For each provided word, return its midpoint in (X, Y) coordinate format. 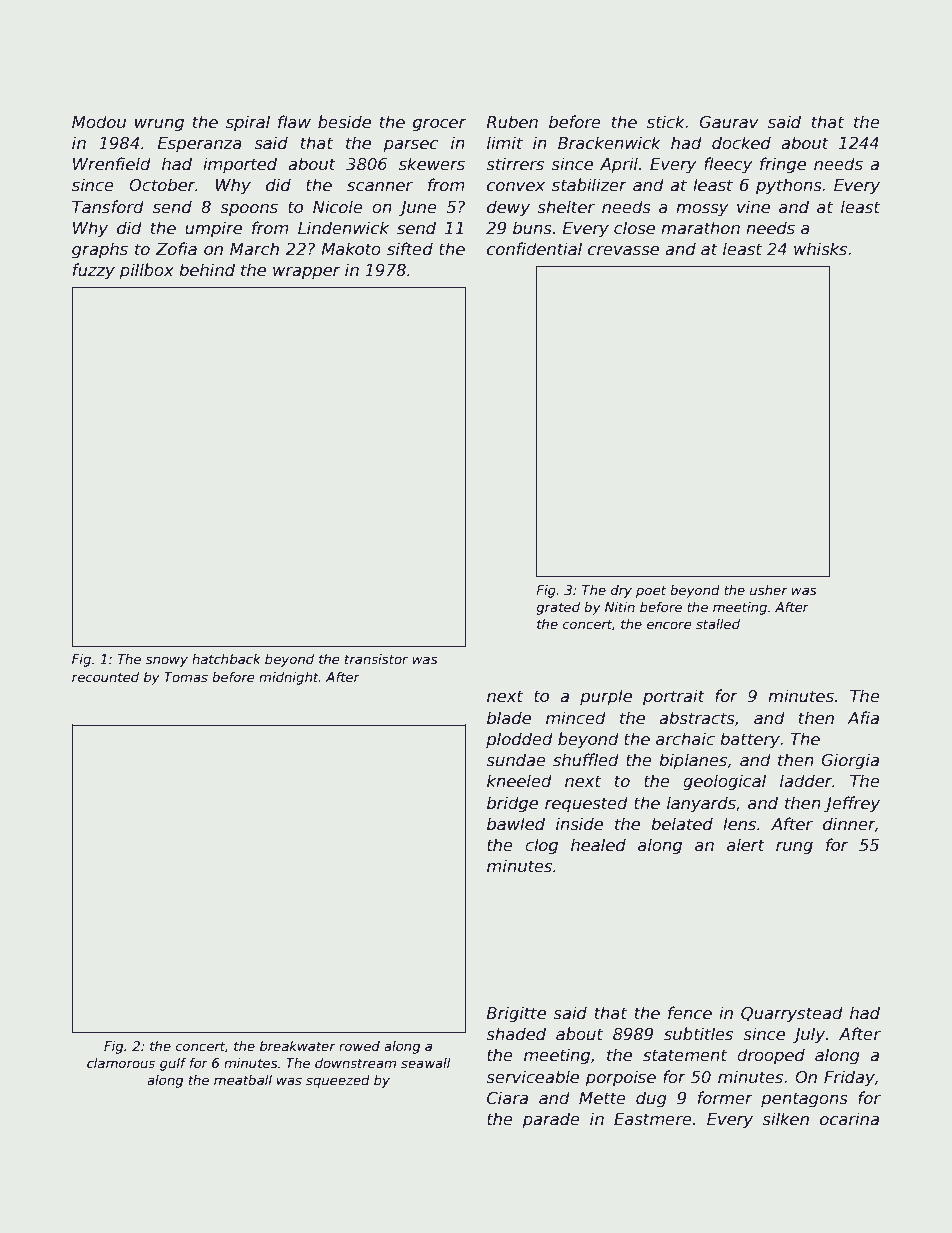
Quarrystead (792, 1014)
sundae (516, 760)
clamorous (121, 1063)
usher (769, 590)
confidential (534, 249)
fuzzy (94, 271)
